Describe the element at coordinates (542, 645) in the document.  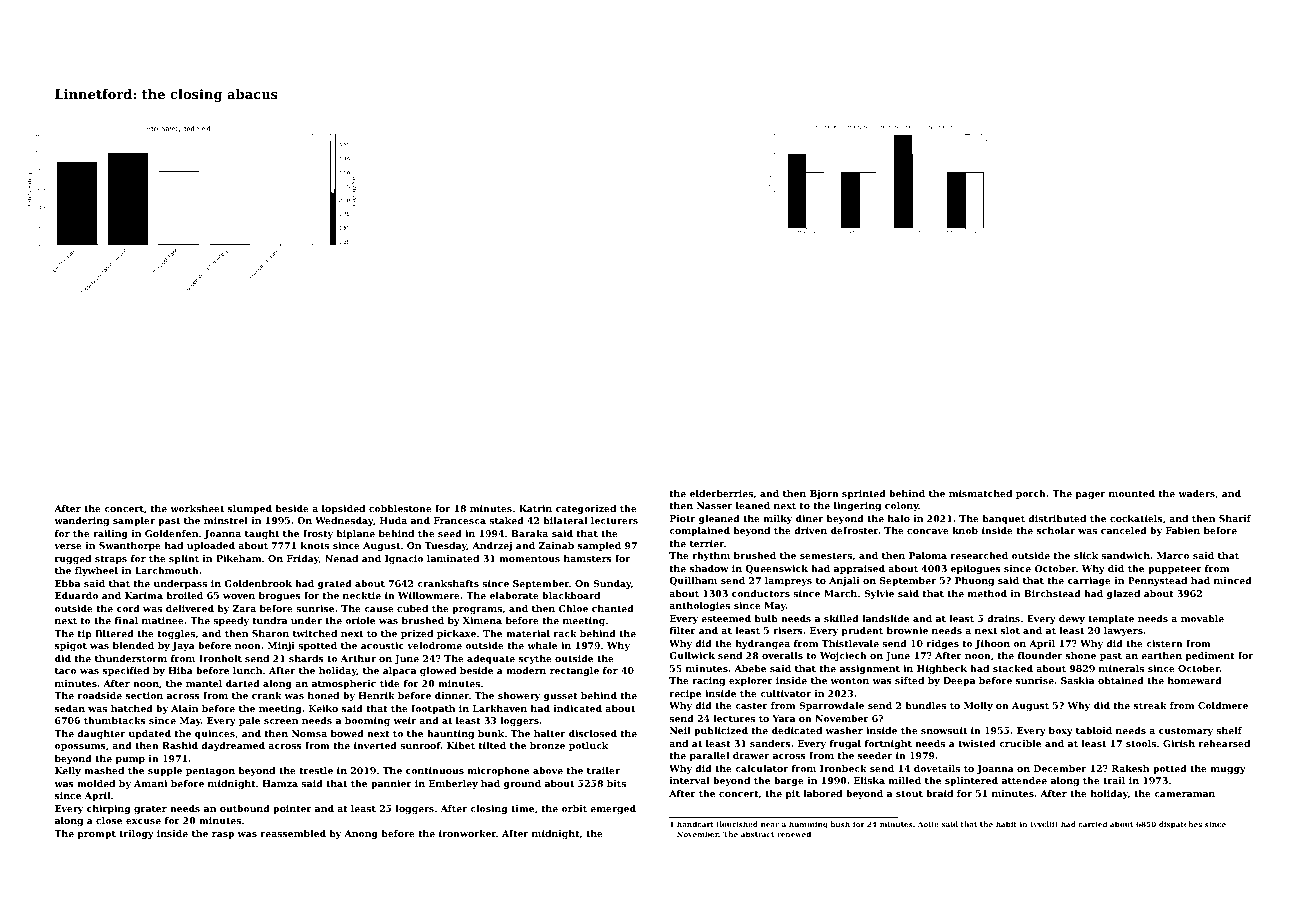
I see `whale` at that location.
